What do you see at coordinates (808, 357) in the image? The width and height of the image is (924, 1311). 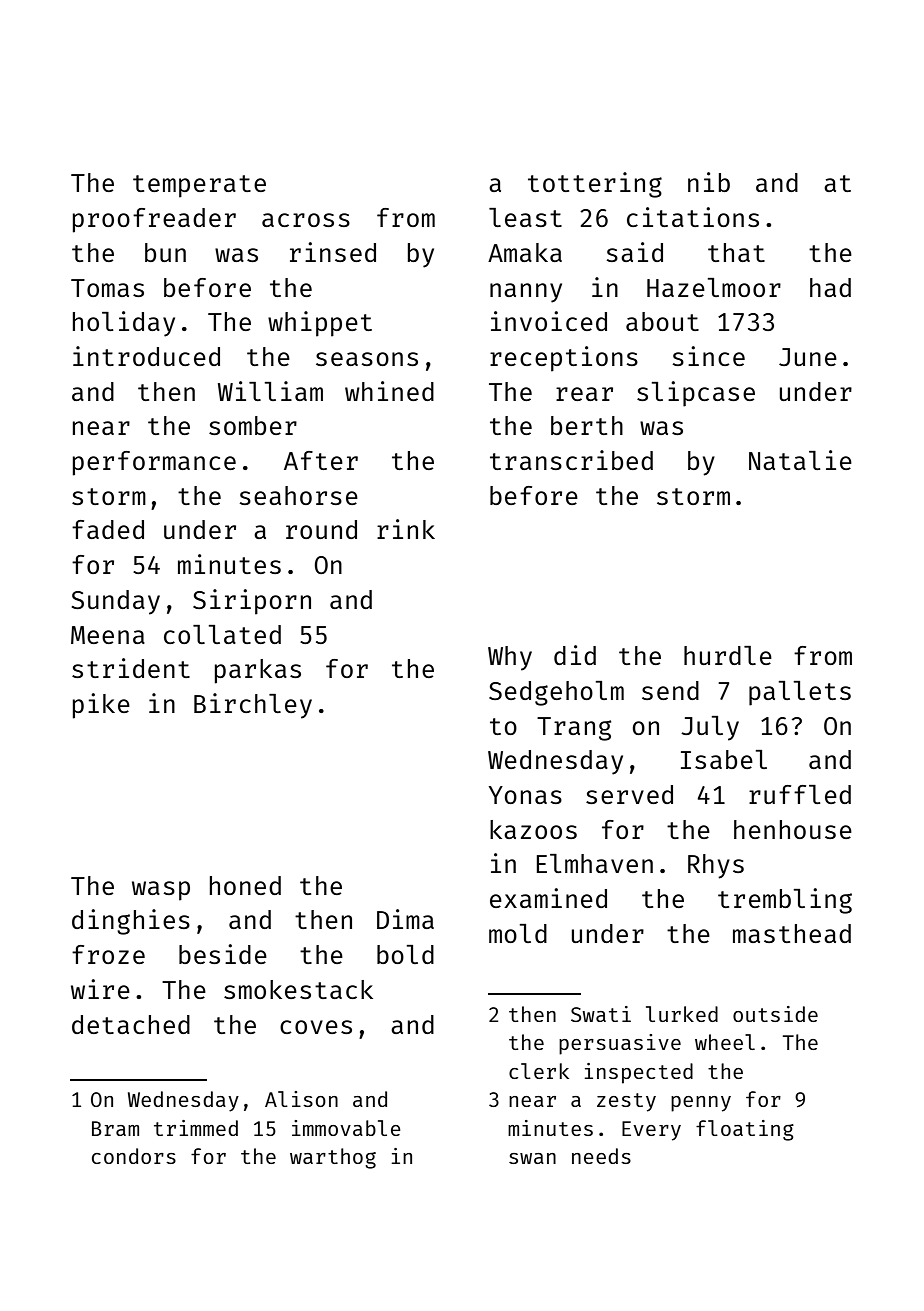 I see `June` at bounding box center [808, 357].
